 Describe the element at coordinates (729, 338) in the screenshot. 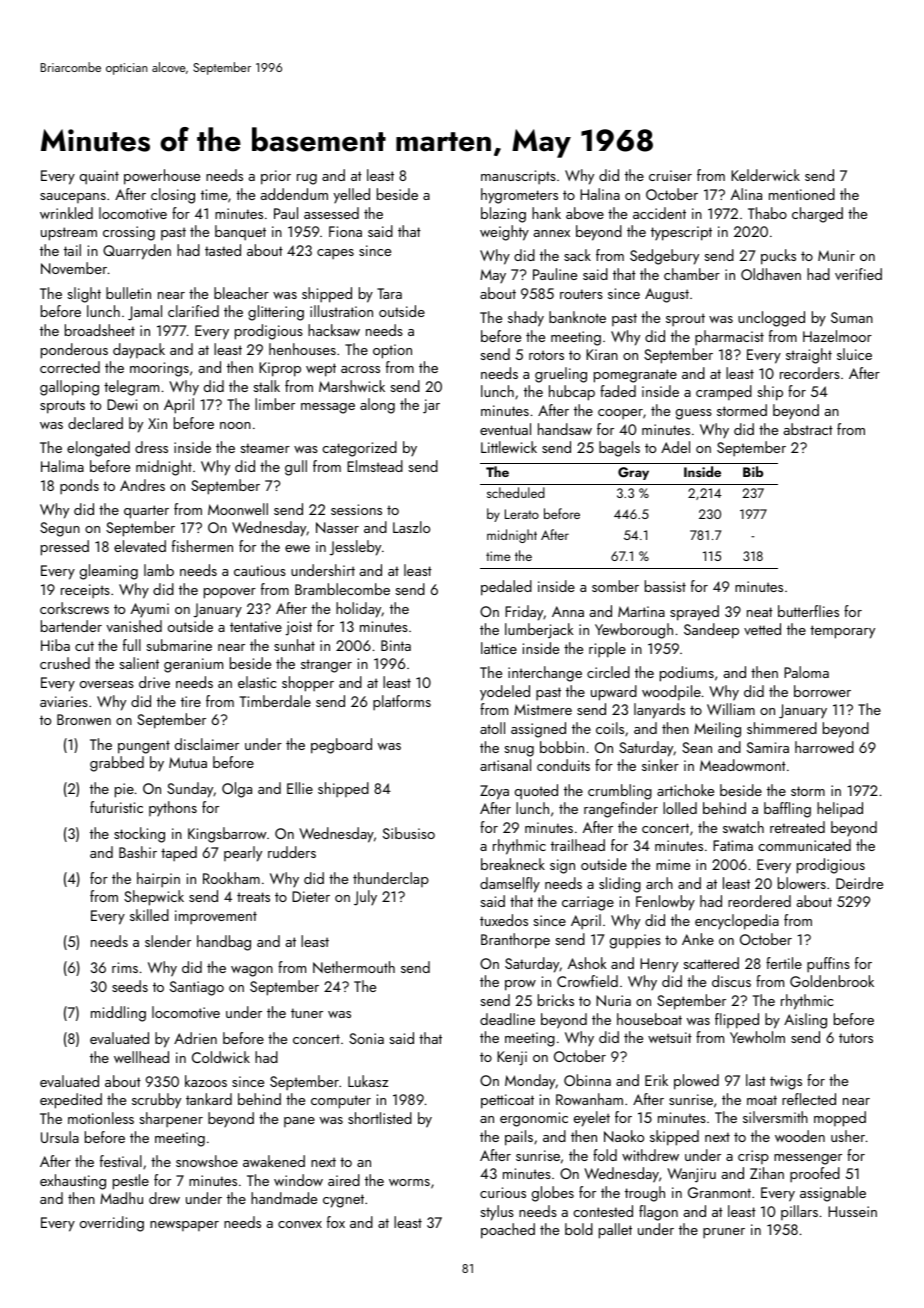

I see `pharmacist` at that location.
